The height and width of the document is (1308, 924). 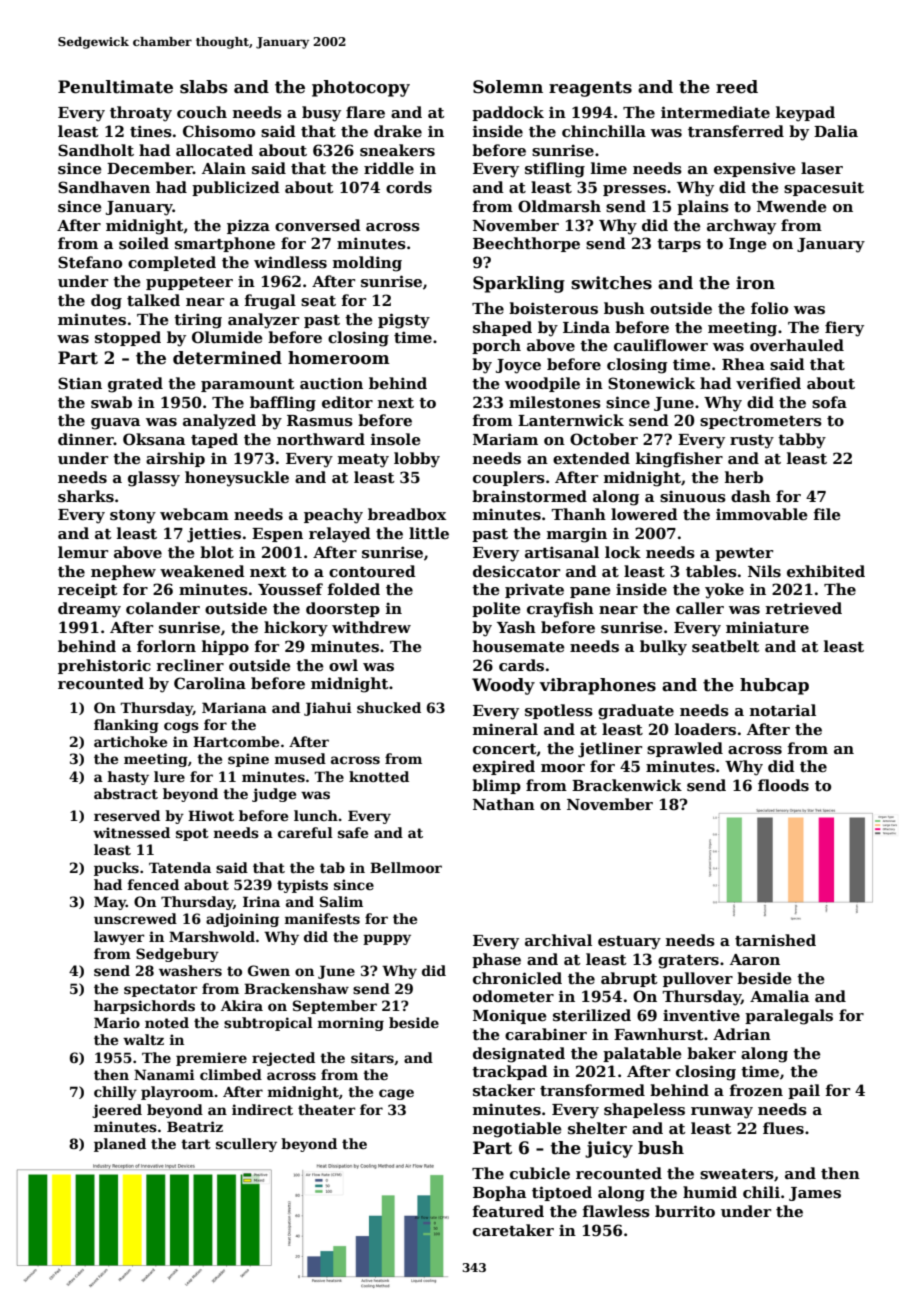 What do you see at coordinates (83, 552) in the document?
I see `lemur` at bounding box center [83, 552].
